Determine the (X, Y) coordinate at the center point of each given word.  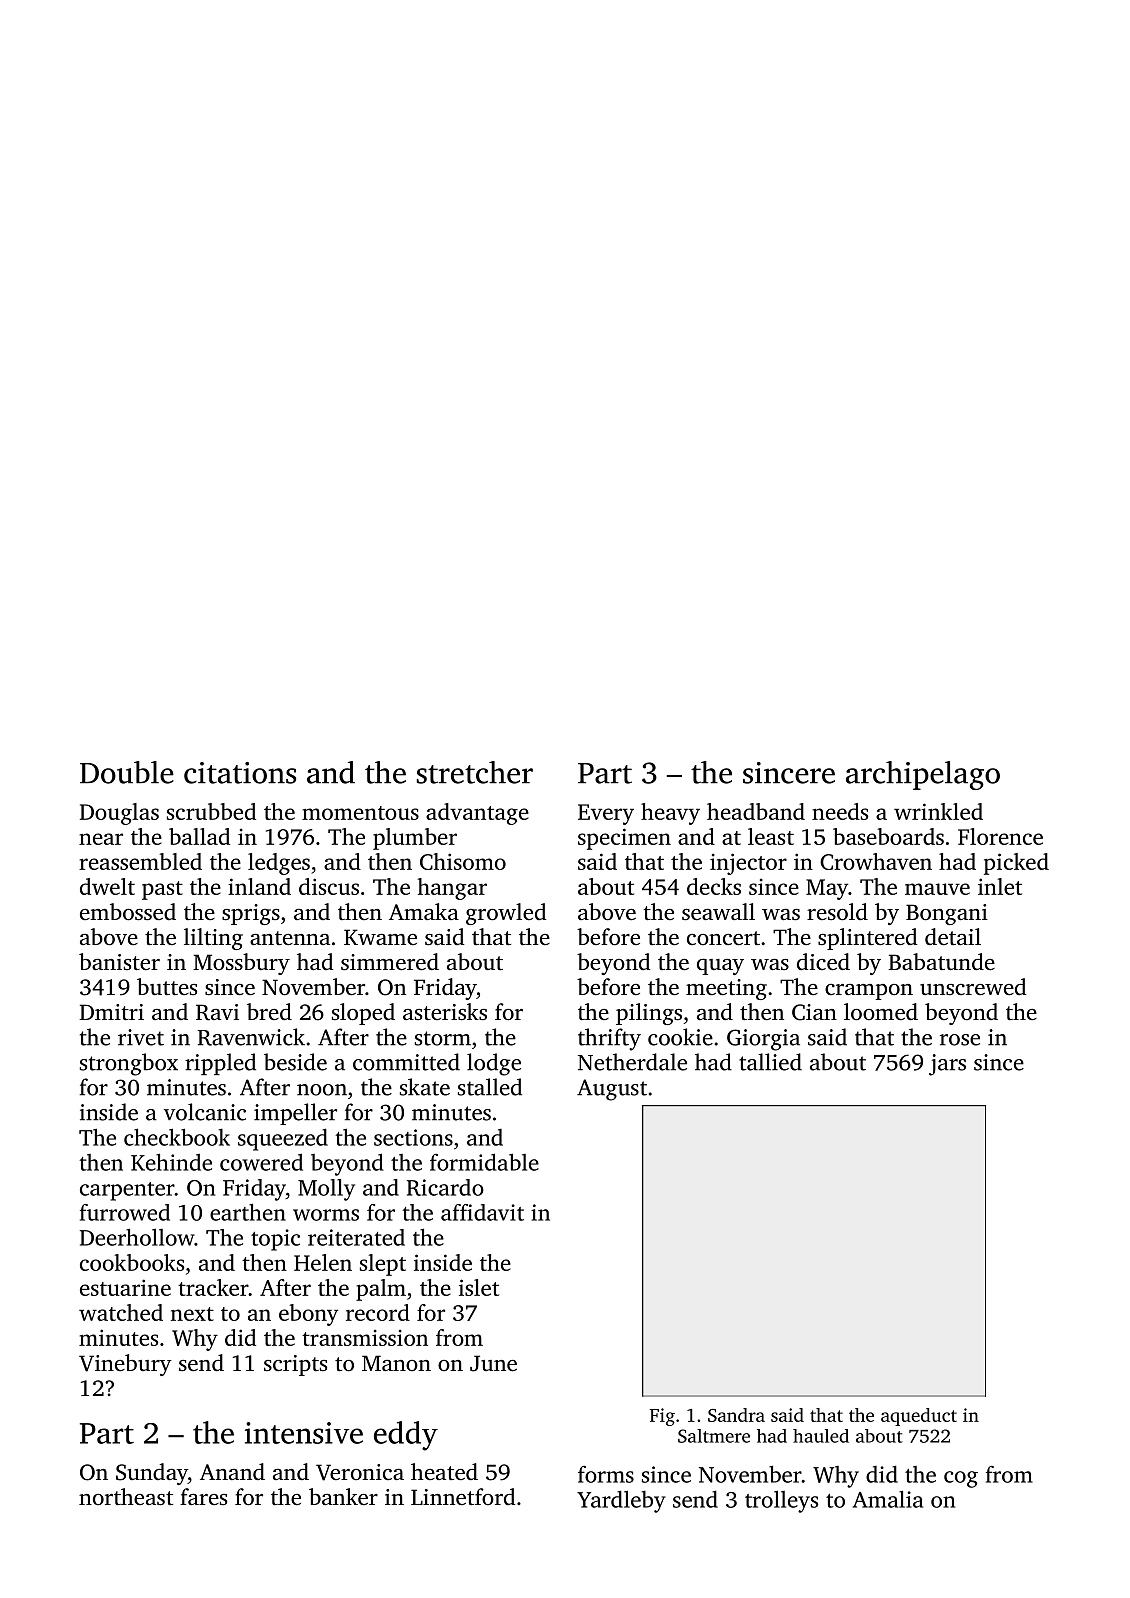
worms (326, 1215)
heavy (670, 814)
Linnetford (463, 1497)
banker (343, 1497)
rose (960, 1040)
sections (413, 1137)
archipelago (923, 775)
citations (240, 773)
